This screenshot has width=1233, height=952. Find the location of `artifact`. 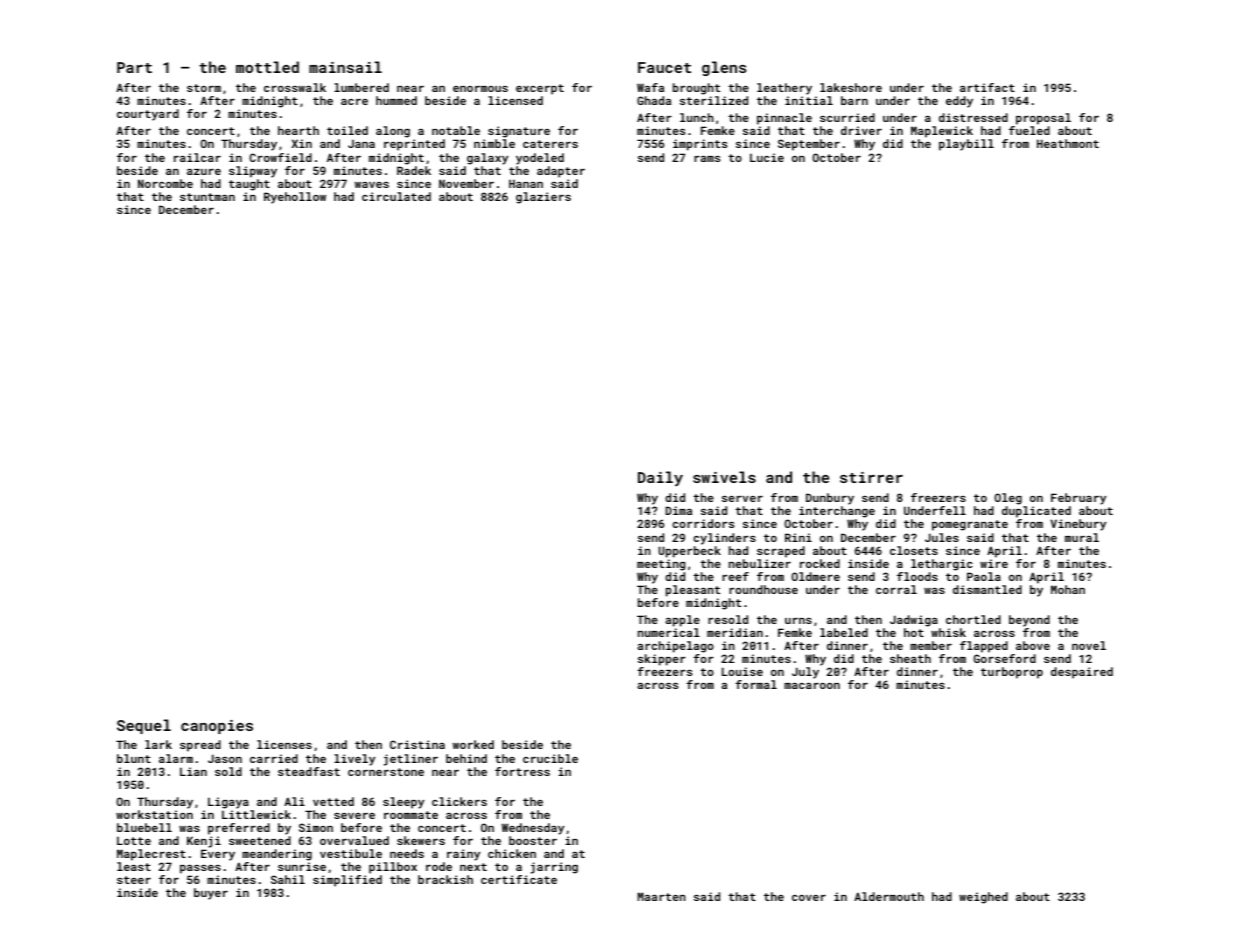

artifact is located at coordinates (987, 87).
